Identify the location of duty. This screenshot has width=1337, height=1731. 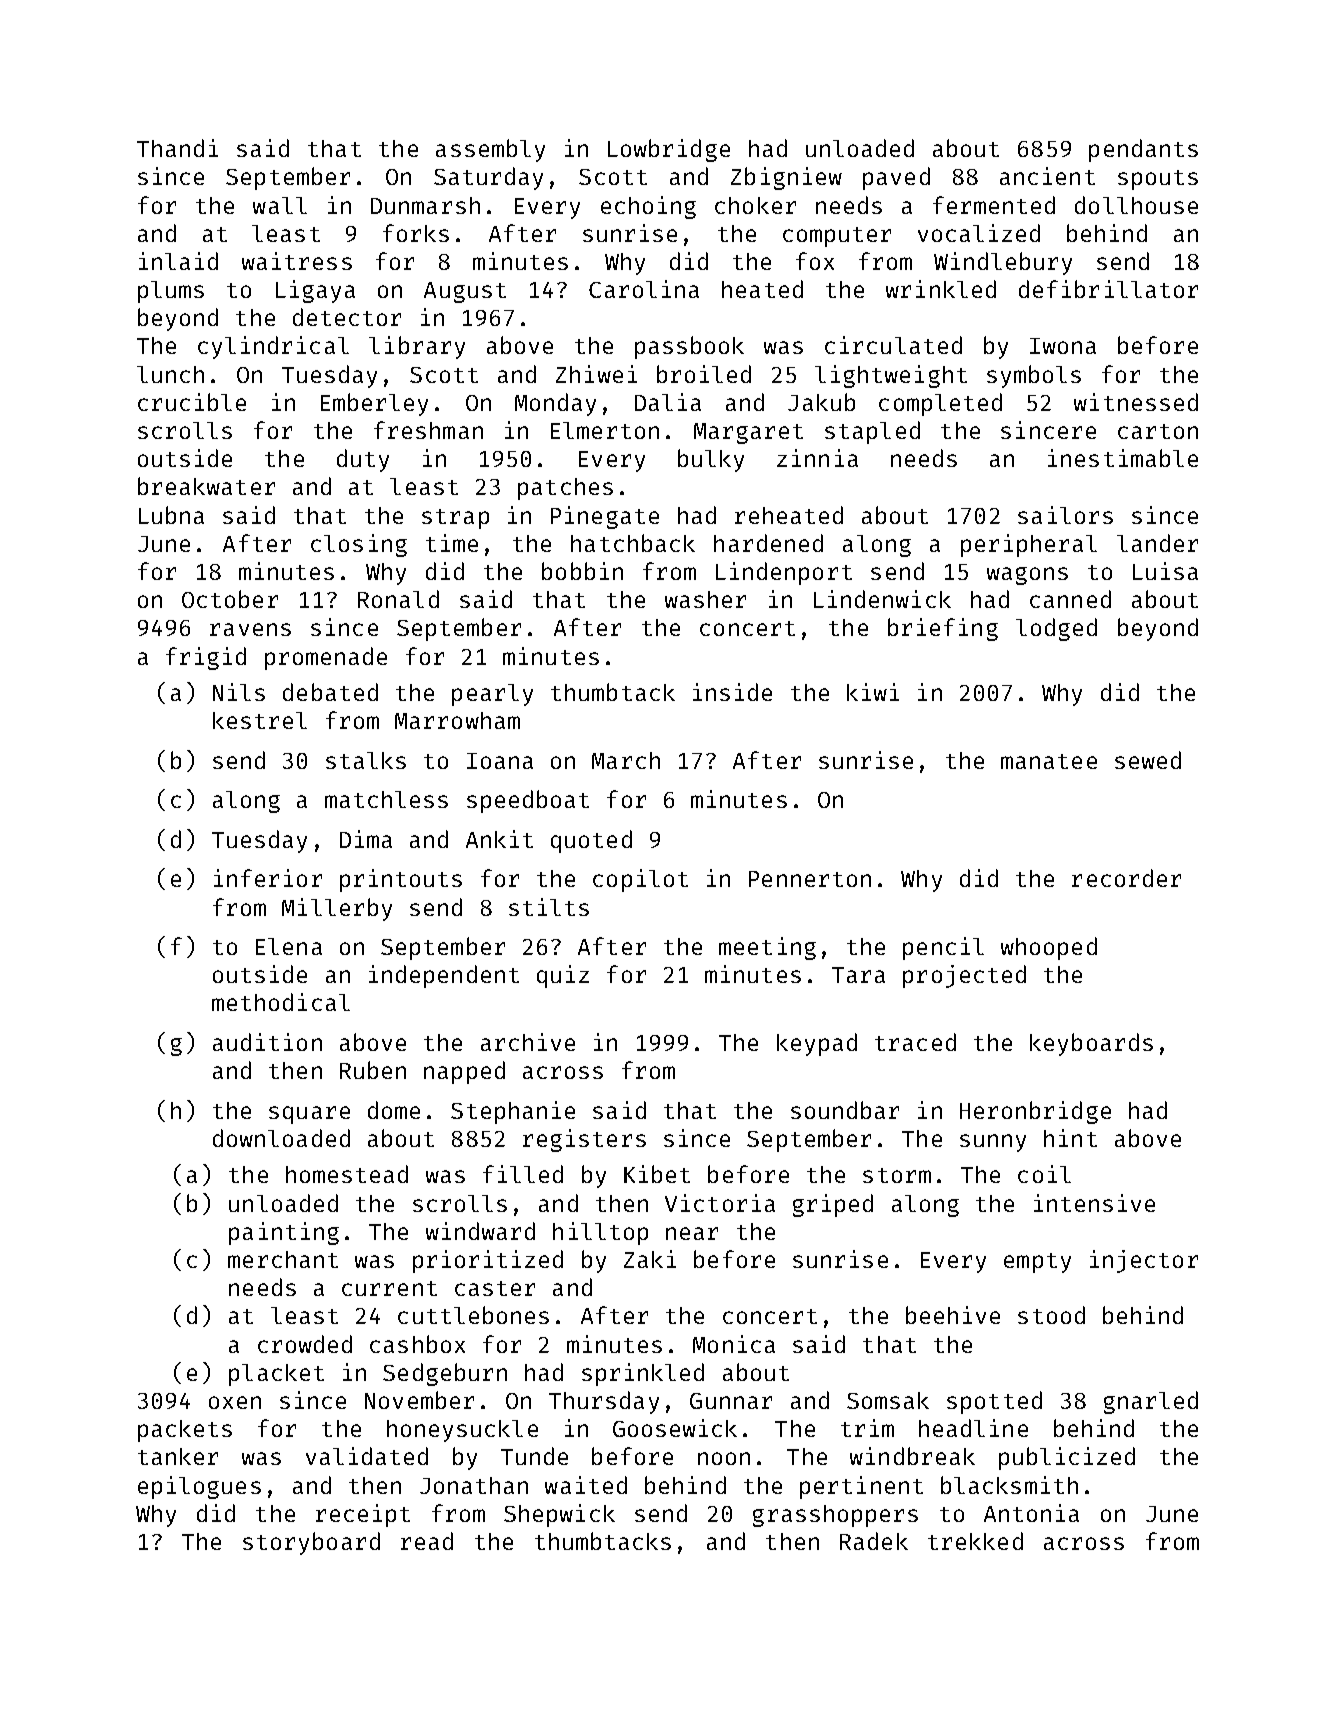
(363, 460).
